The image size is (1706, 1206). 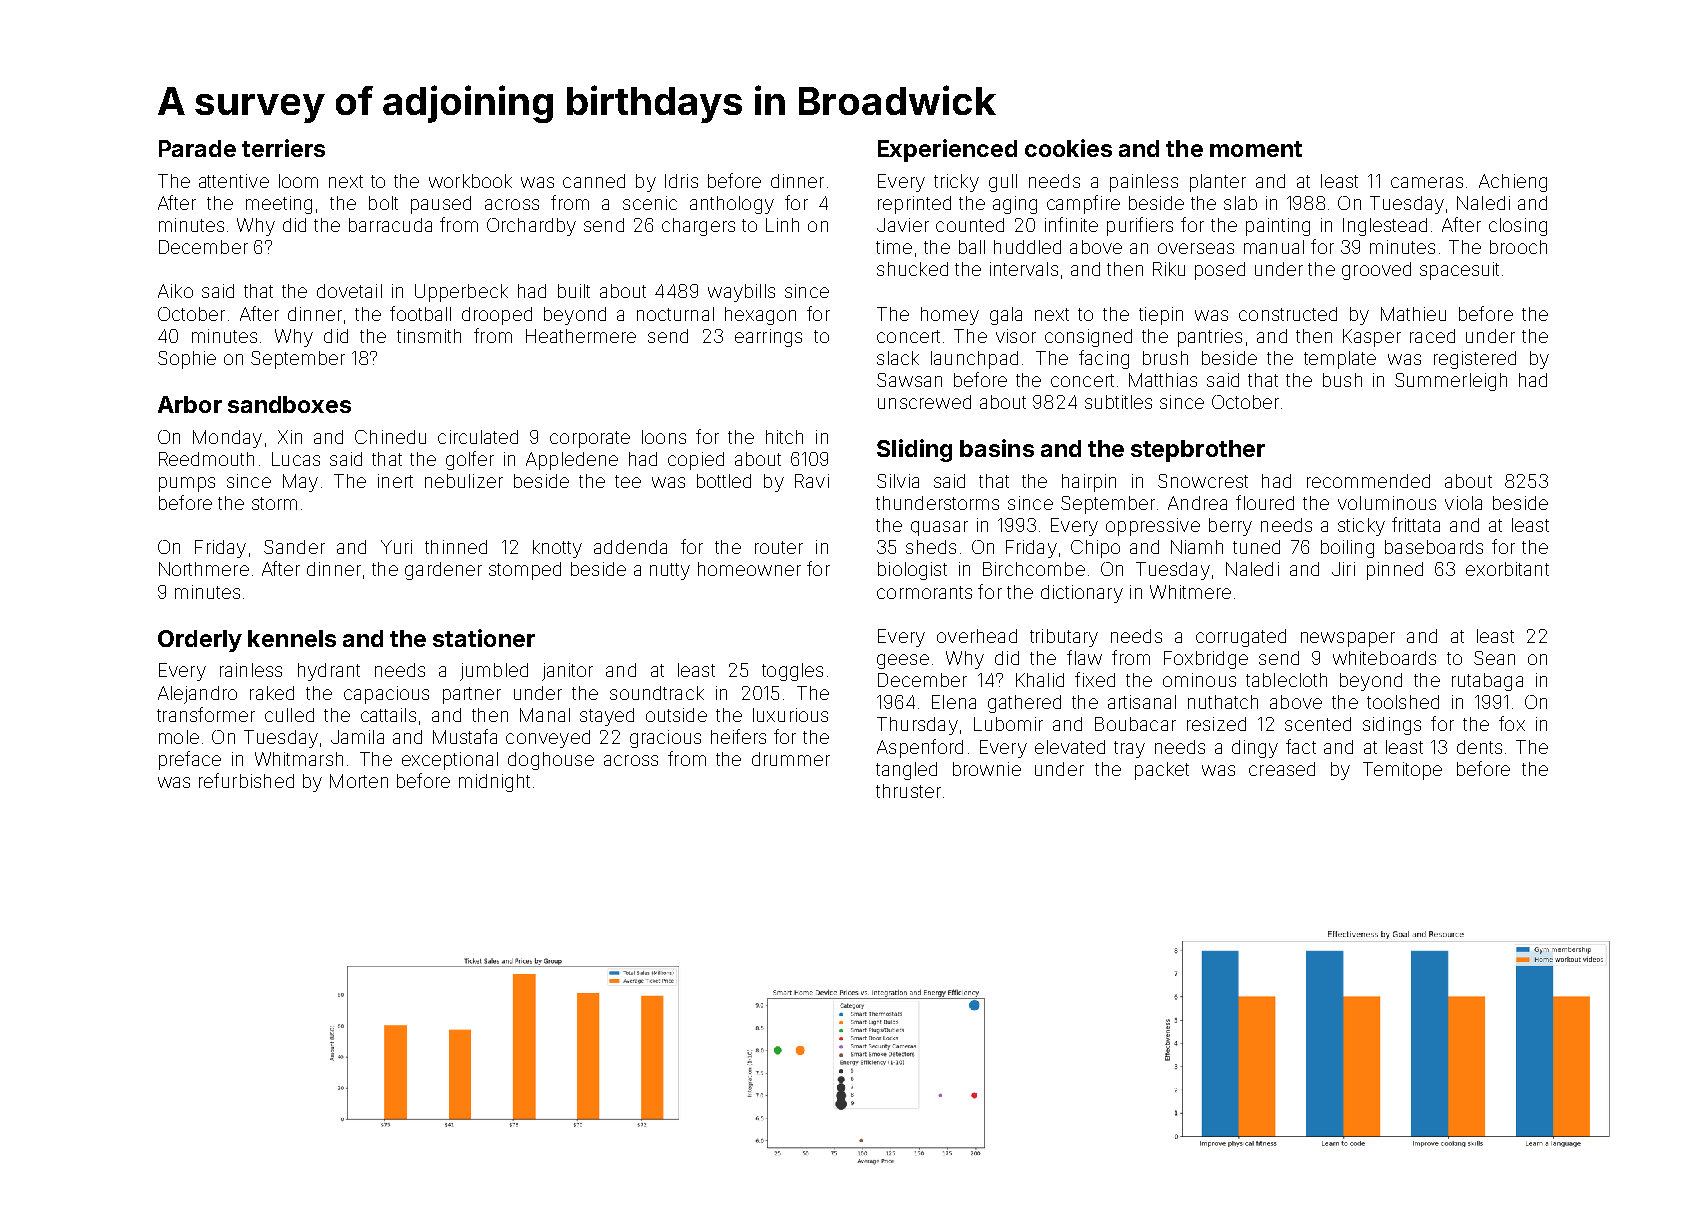 I want to click on moment, so click(x=1256, y=149).
